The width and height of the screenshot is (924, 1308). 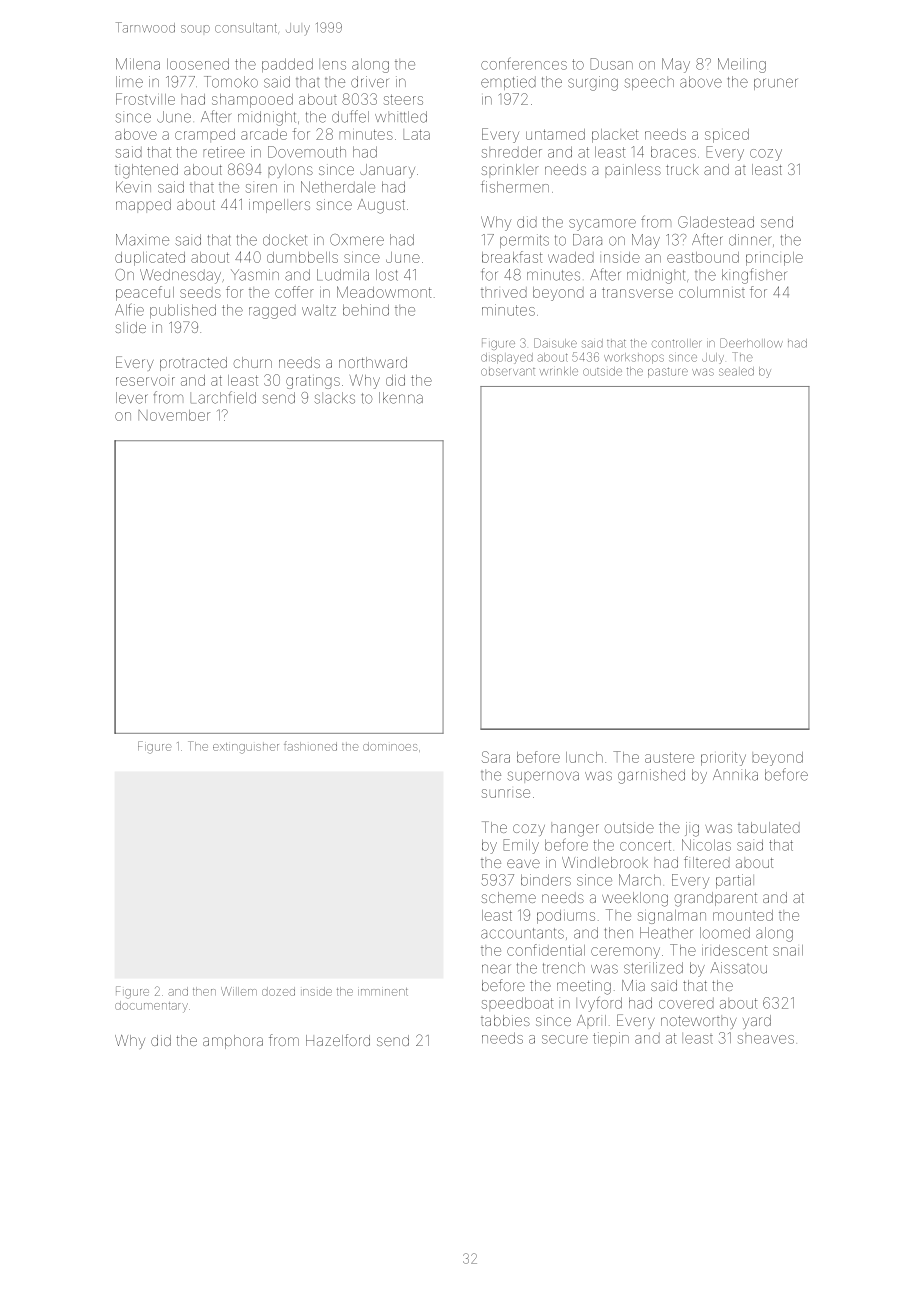 I want to click on Dusan, so click(x=611, y=64).
